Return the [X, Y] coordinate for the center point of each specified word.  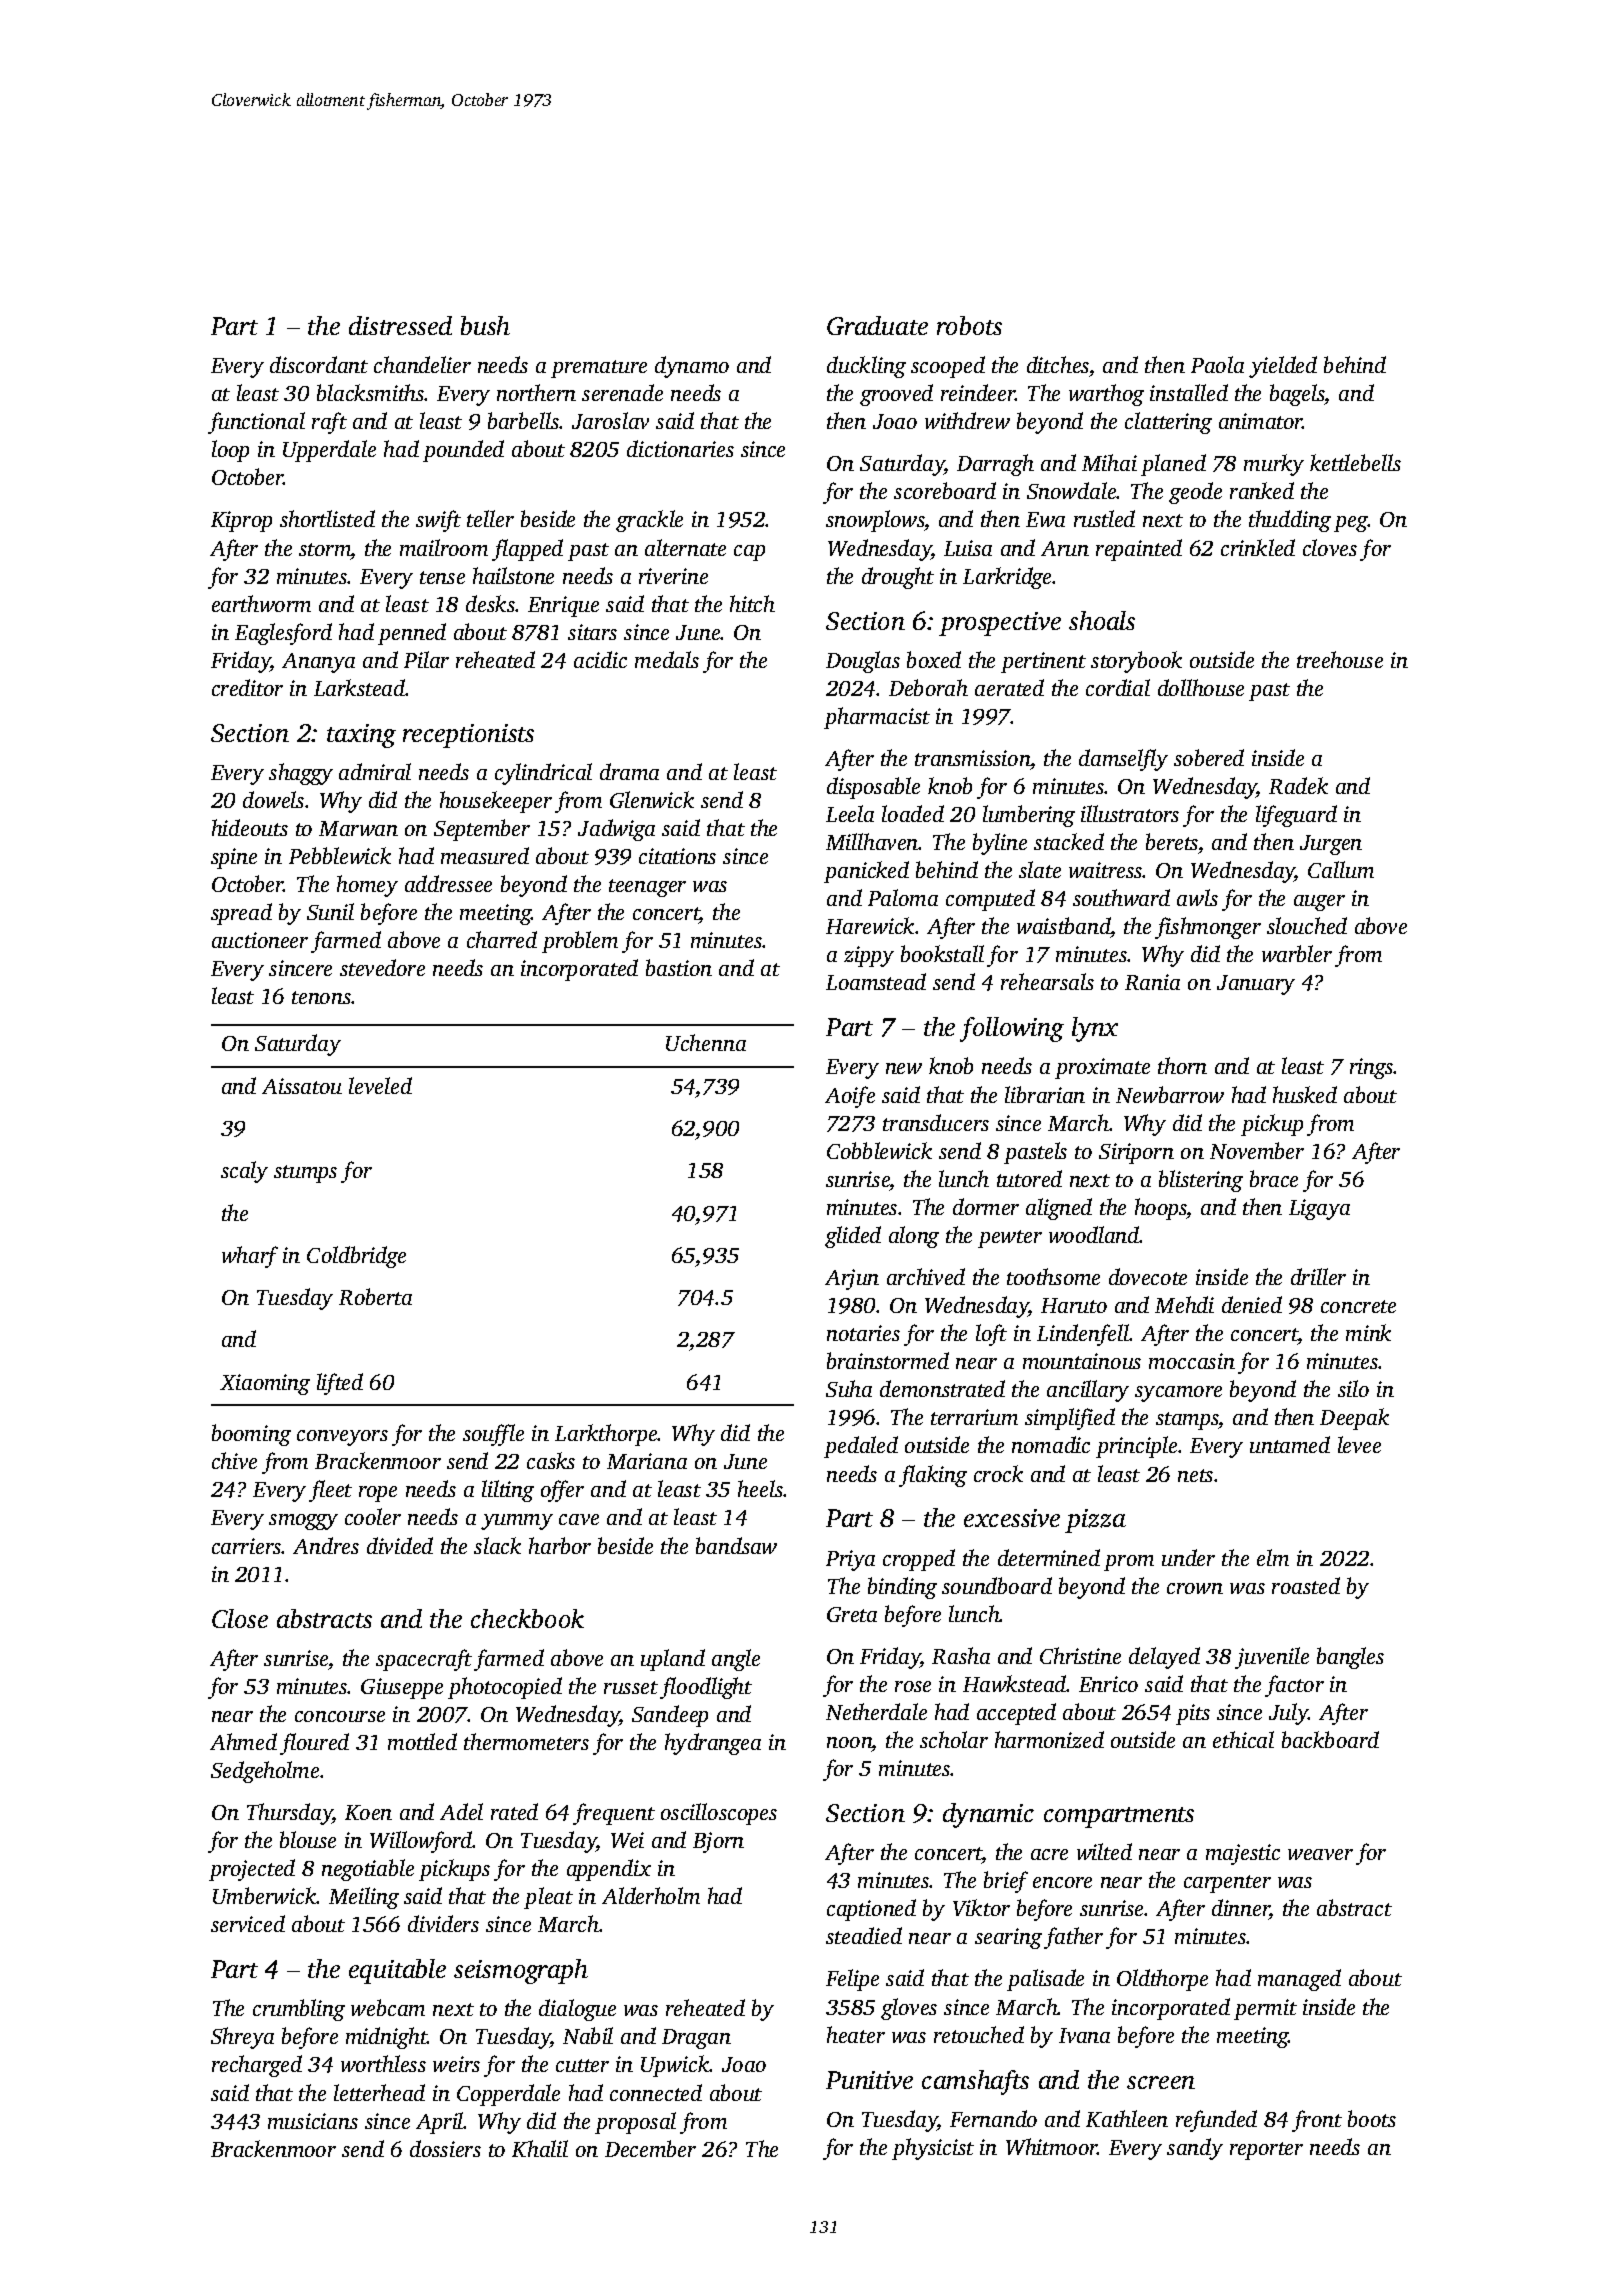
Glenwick [652, 799]
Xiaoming [265, 1384]
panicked [866, 872]
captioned [871, 1910]
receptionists [468, 736]
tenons [321, 997]
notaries [863, 1333]
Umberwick [265, 1895]
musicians [313, 2121]
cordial [1118, 687]
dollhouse [1201, 687]
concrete [1358, 1306]
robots [969, 325]
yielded [1283, 367]
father [1073, 1938]
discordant [319, 364]
